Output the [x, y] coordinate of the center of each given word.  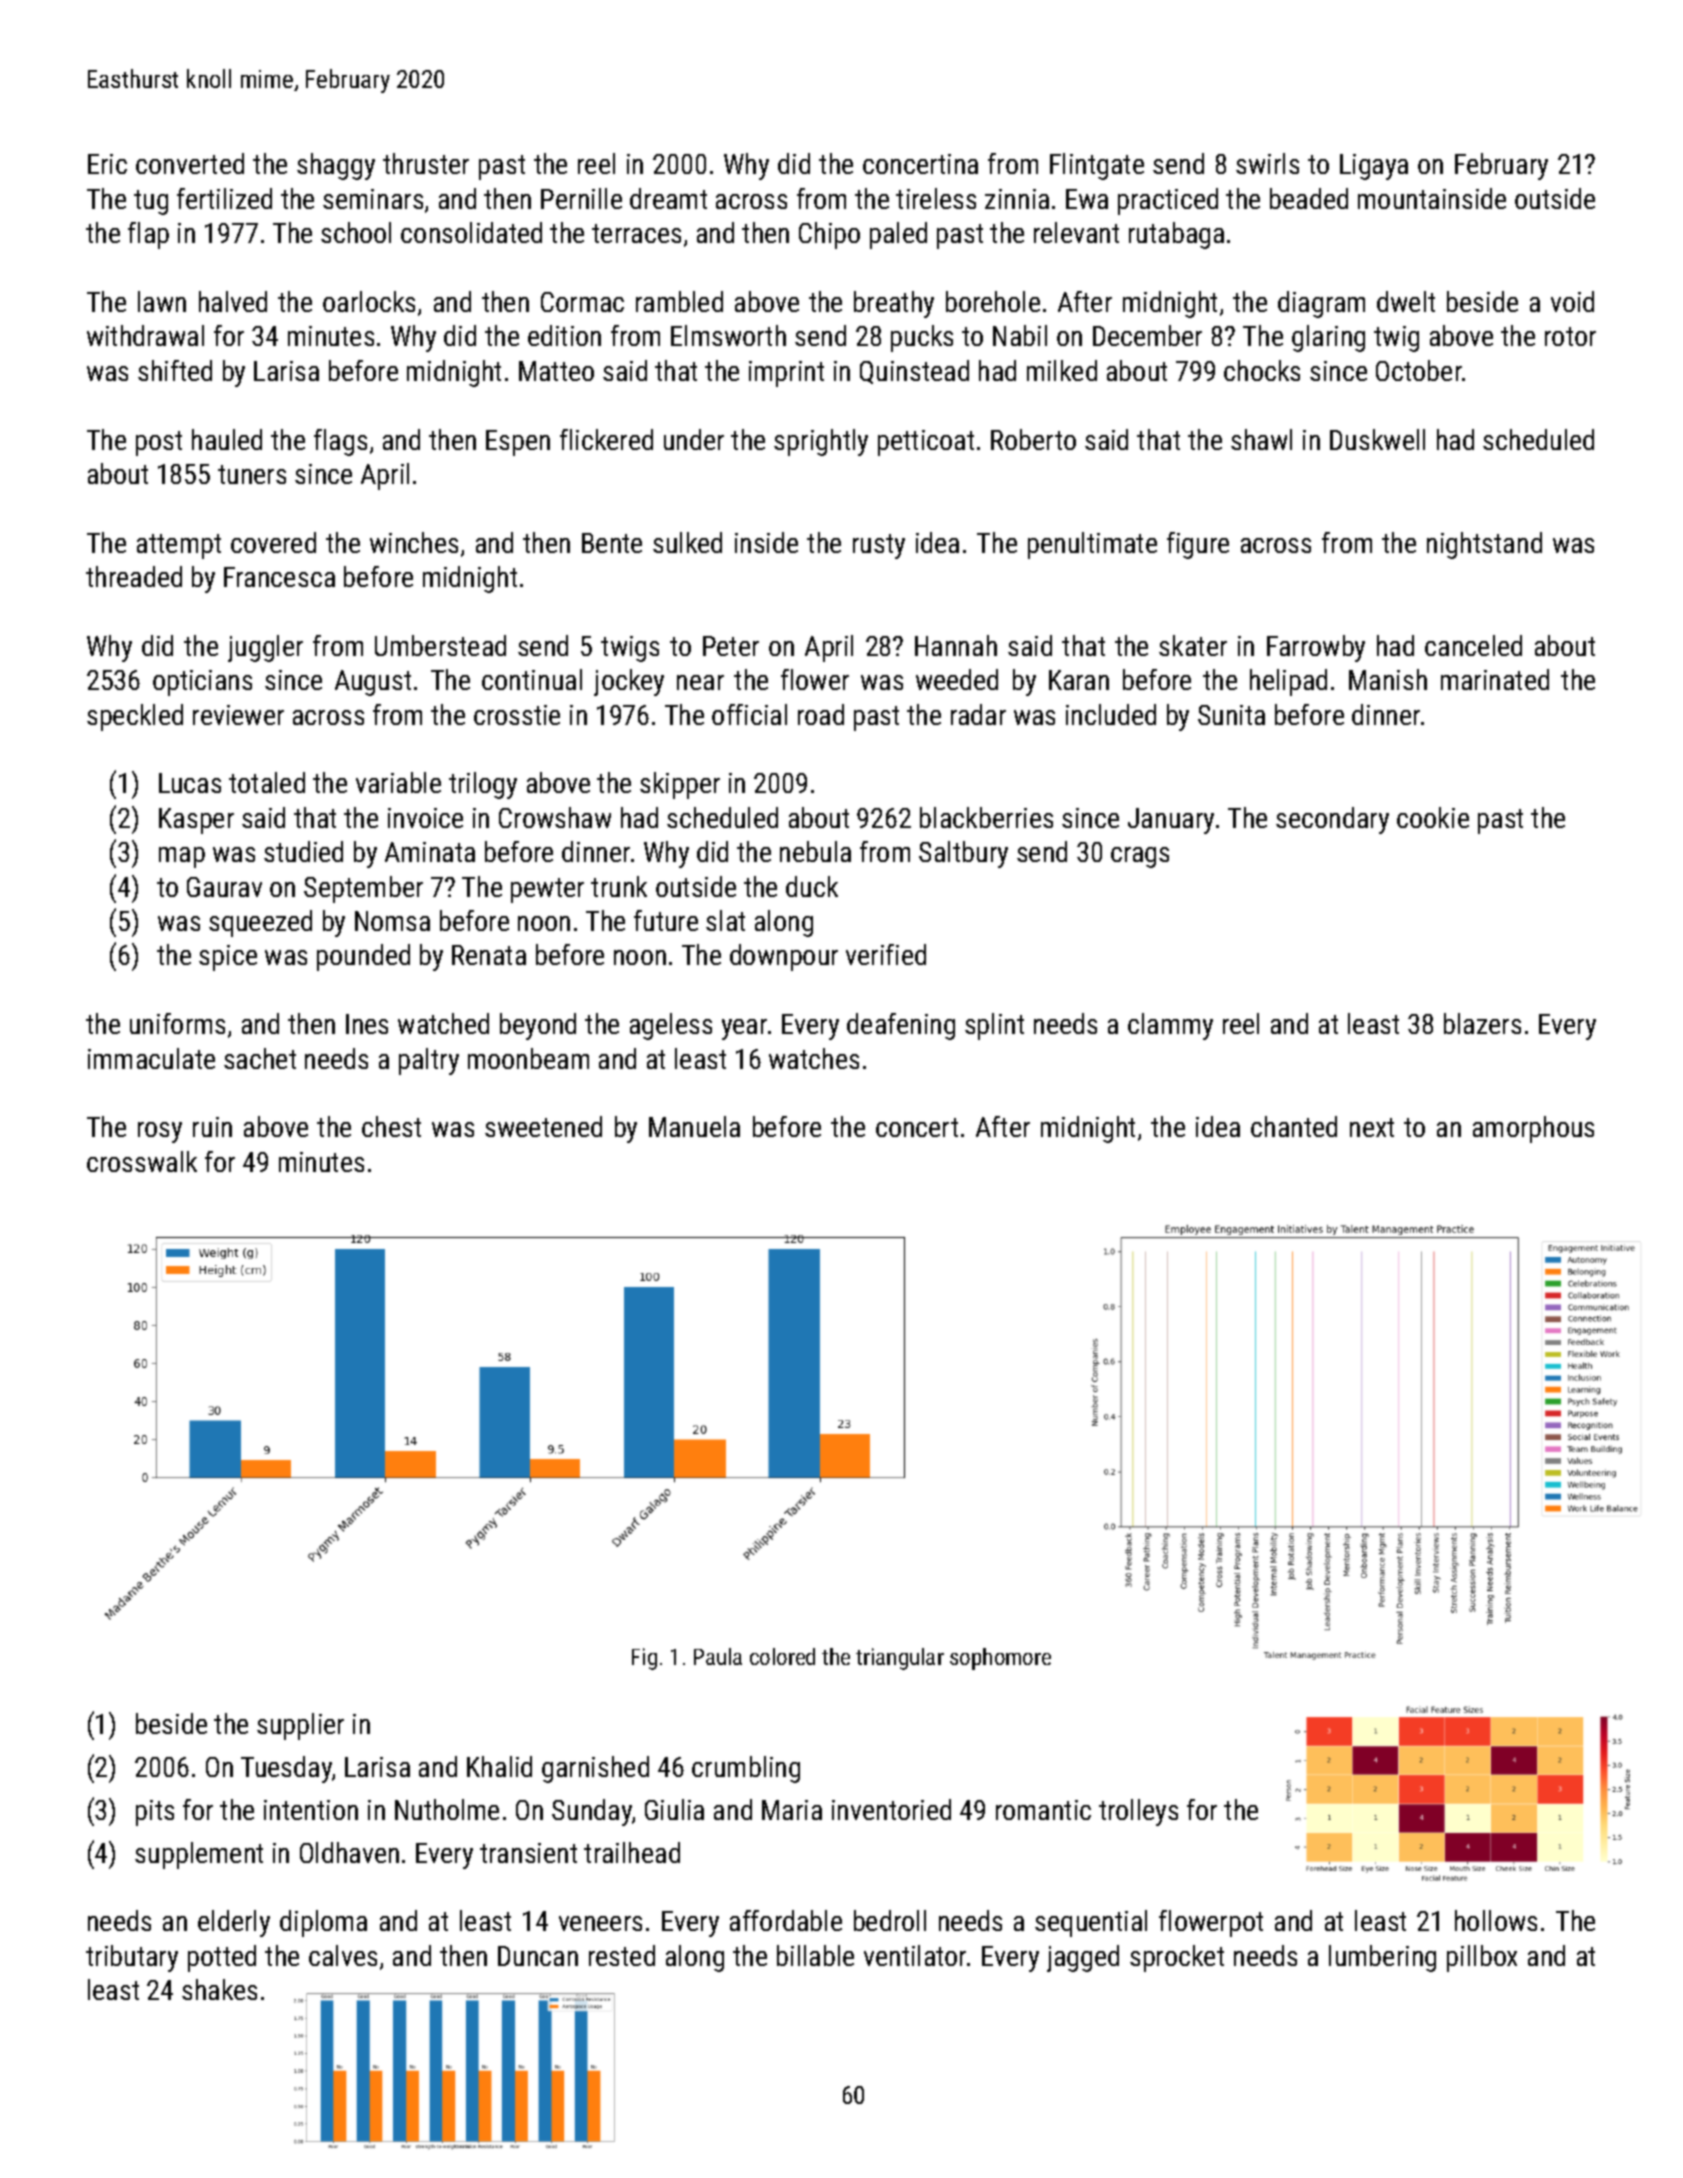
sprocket [1177, 1958]
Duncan [538, 1956]
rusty [879, 546]
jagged [1083, 1958]
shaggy [336, 166]
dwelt [1406, 301]
